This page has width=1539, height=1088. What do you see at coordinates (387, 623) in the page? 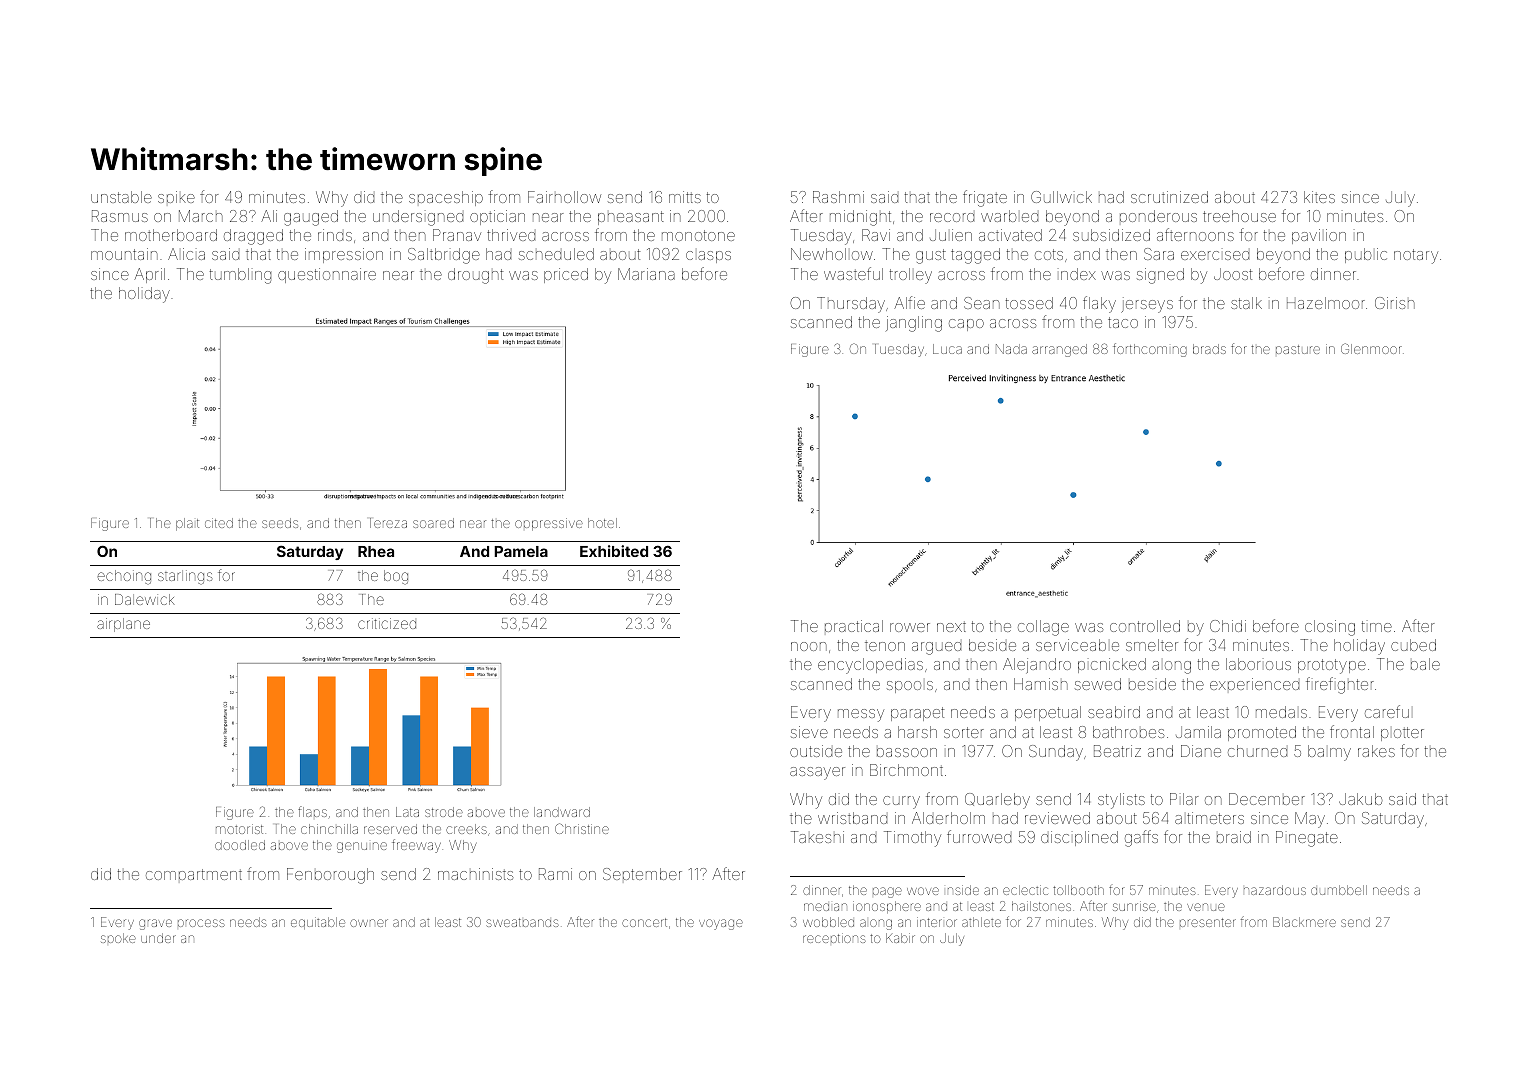
I see `criticized` at bounding box center [387, 623].
